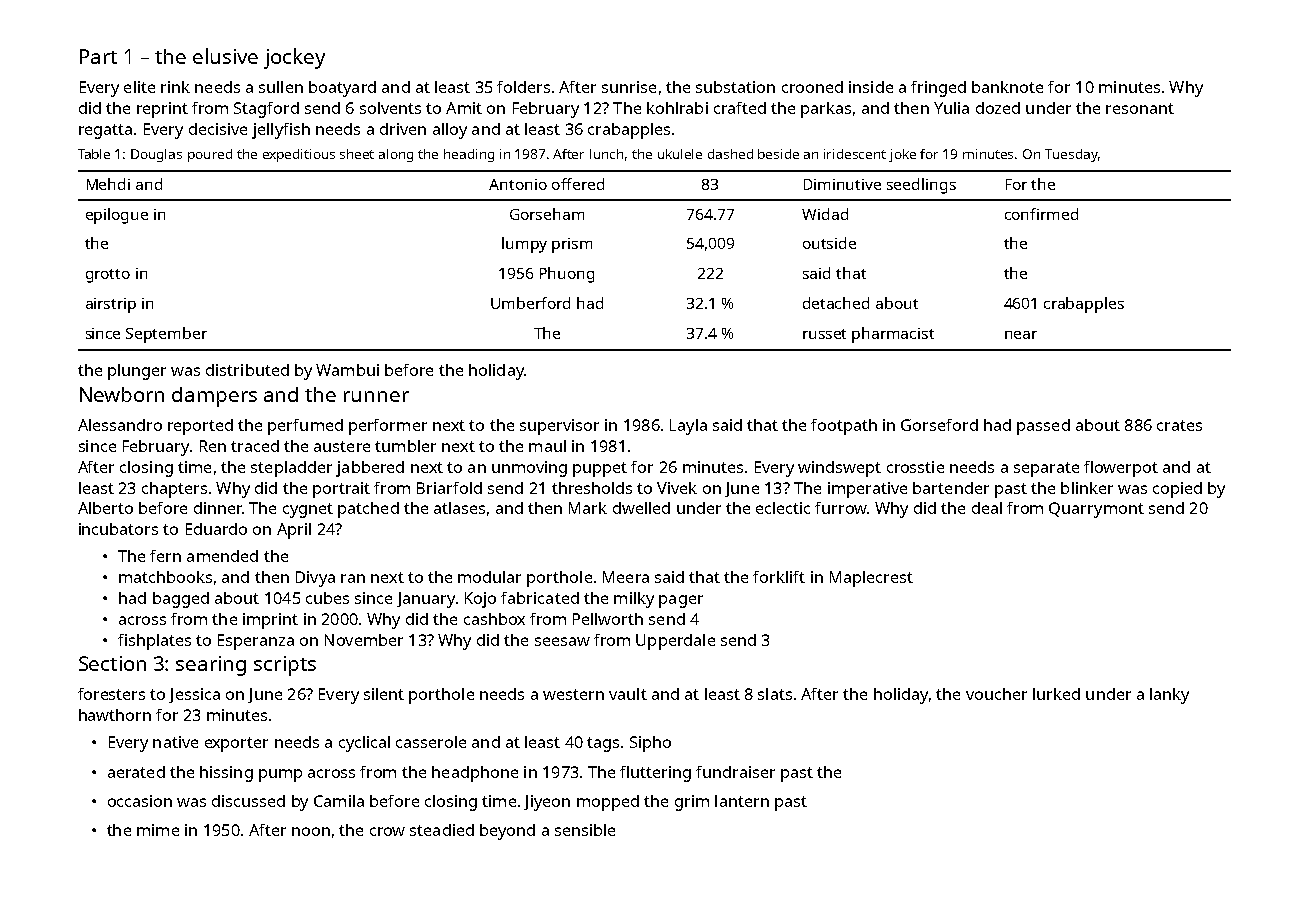  What do you see at coordinates (839, 469) in the screenshot?
I see `windswept` at bounding box center [839, 469].
